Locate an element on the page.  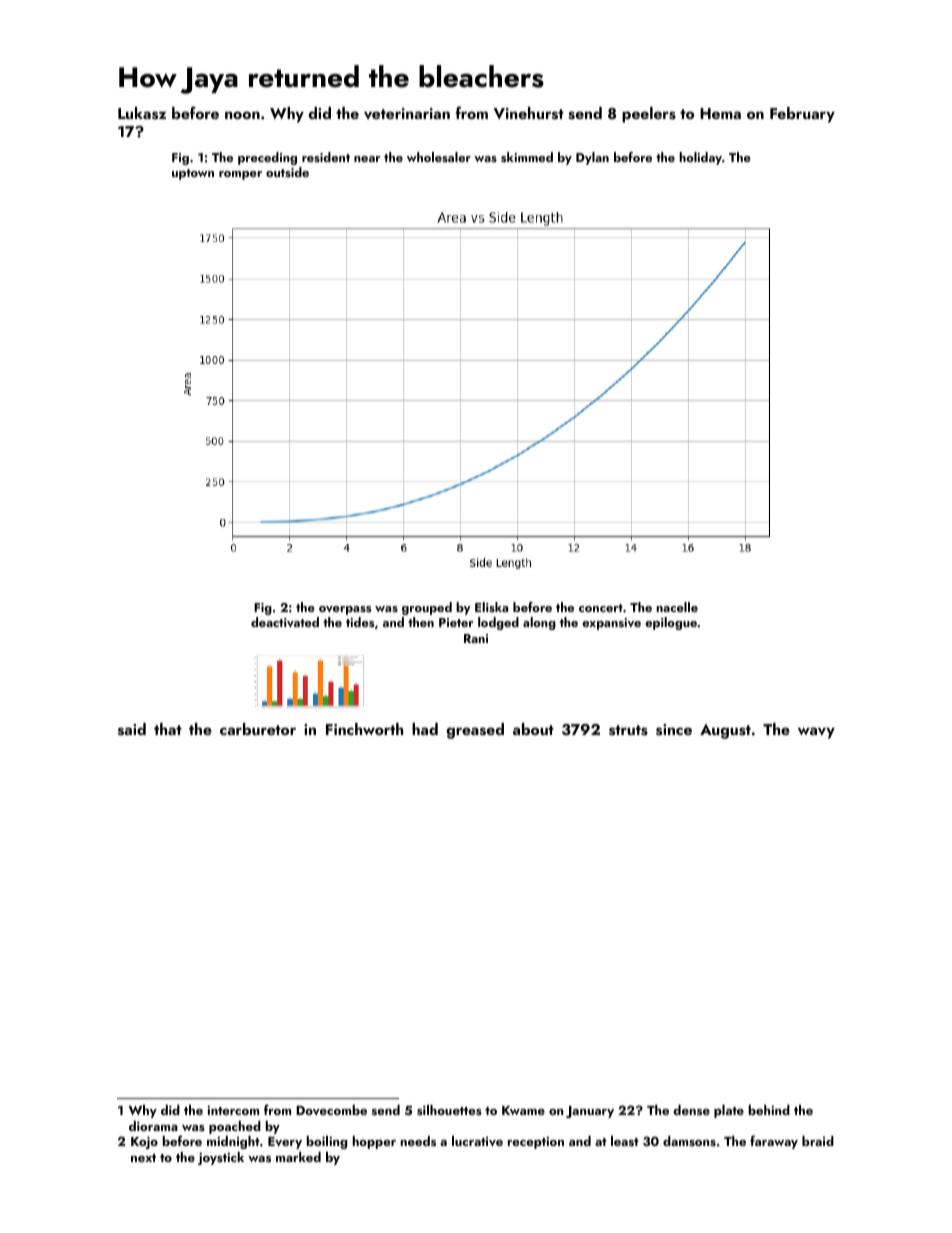
wholesaler is located at coordinates (439, 157).
